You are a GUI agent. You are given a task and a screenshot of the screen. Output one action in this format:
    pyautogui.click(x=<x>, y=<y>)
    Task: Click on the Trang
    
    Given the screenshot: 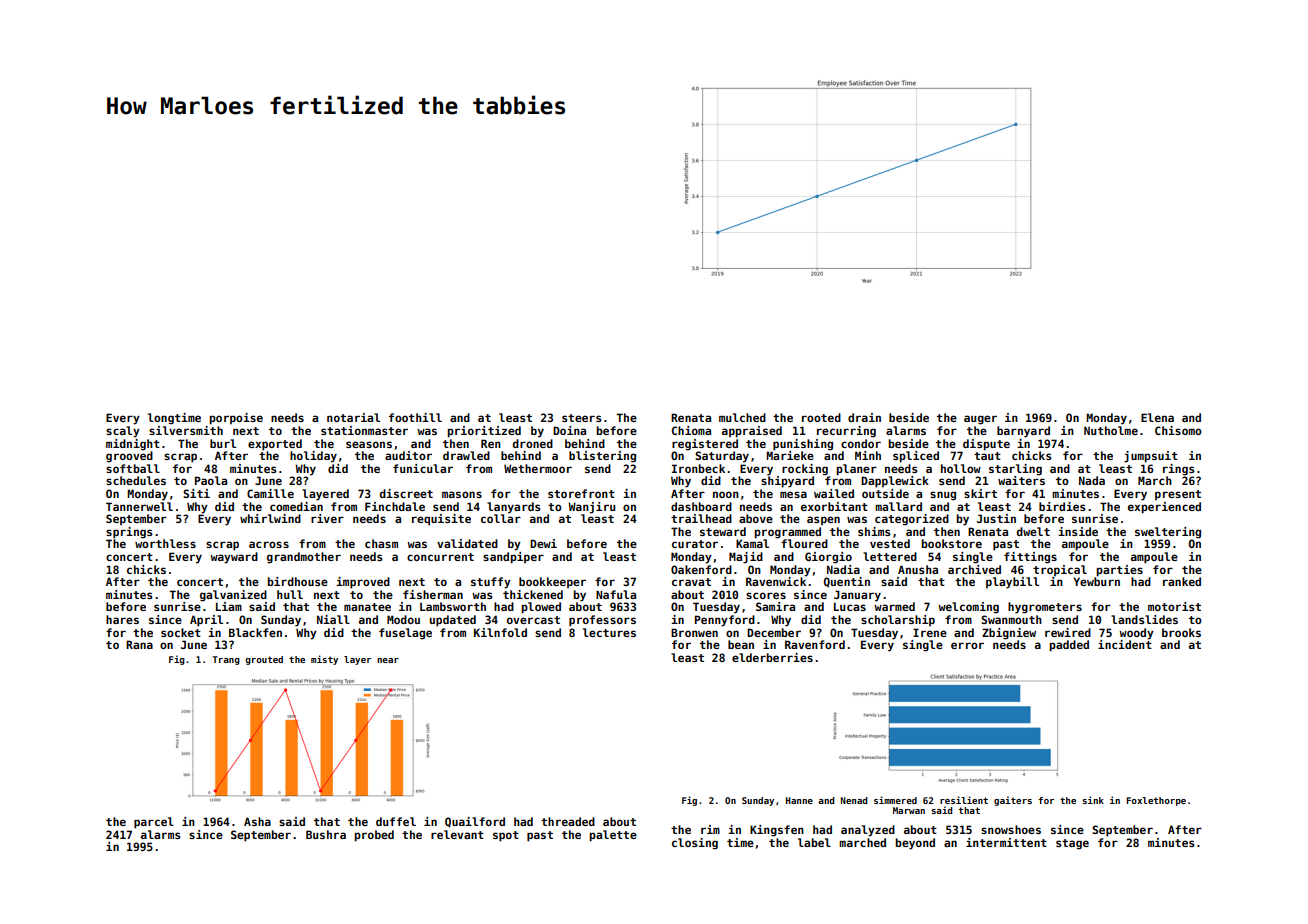 What is the action you would take?
    pyautogui.click(x=226, y=660)
